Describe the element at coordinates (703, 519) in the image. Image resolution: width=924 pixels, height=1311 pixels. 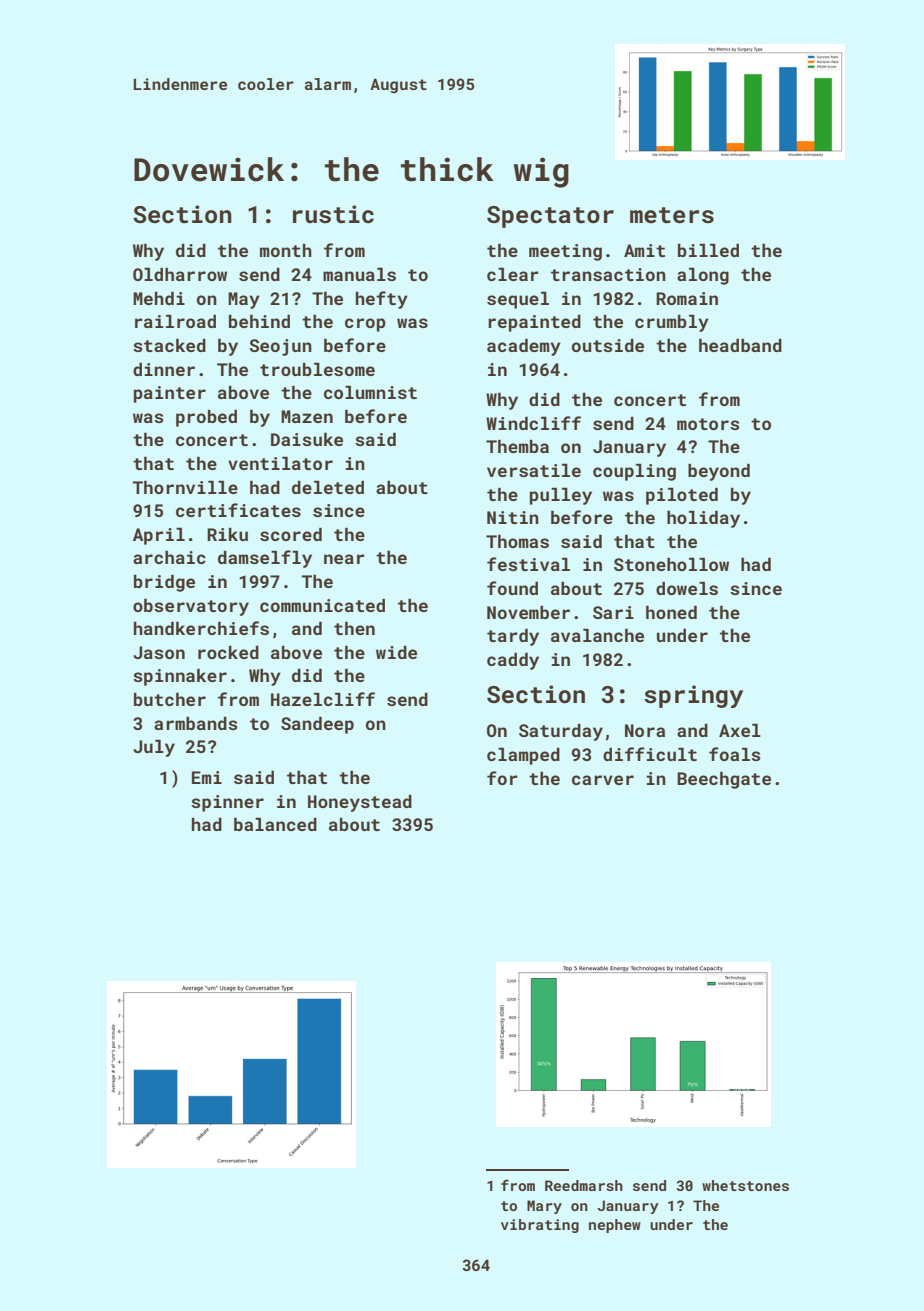
I see `holiday` at that location.
